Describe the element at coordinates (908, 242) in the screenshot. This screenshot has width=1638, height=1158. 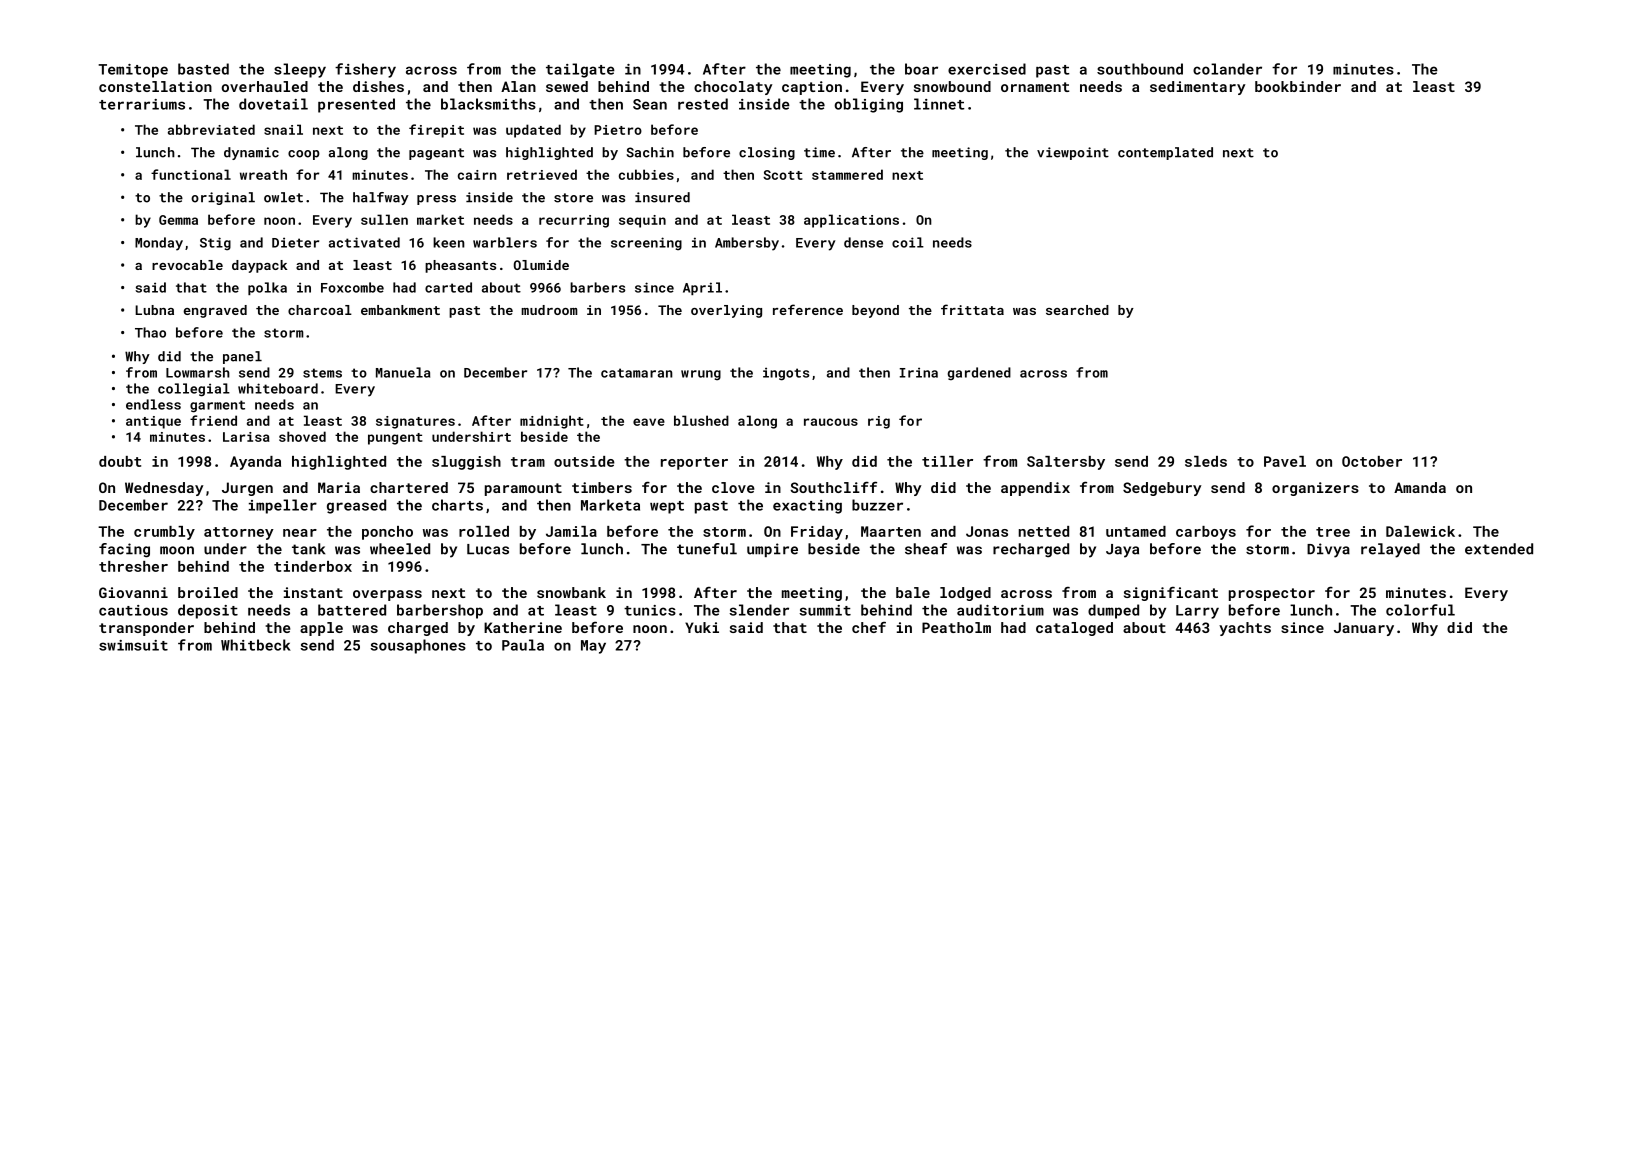
I see `coil` at that location.
